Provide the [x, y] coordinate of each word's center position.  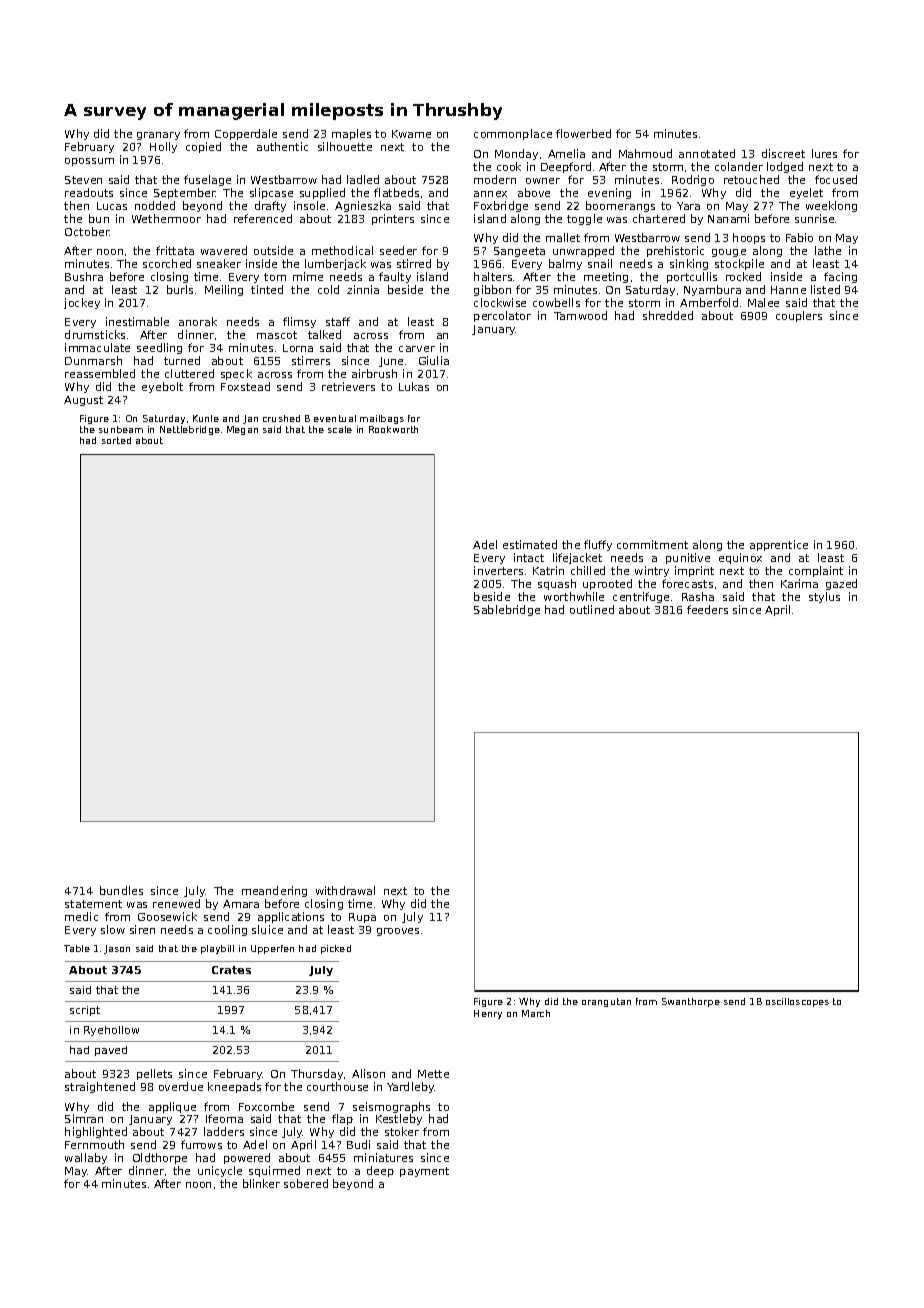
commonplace [513, 134]
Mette [433, 1074]
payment [424, 1172]
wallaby [86, 1158]
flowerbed [583, 133]
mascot [277, 335]
